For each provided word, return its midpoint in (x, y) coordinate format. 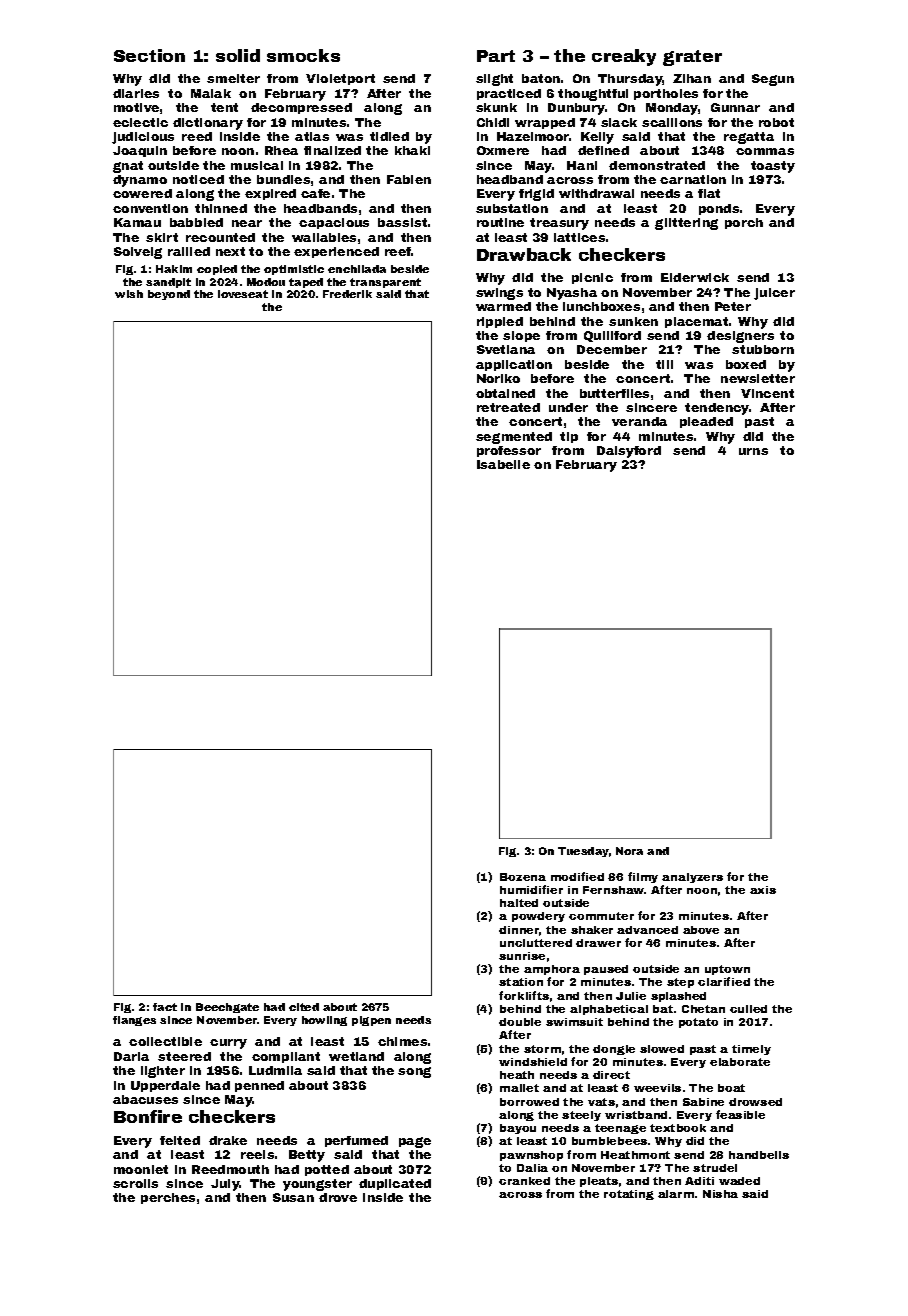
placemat (696, 322)
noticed (198, 179)
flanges (134, 1021)
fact (165, 1007)
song (414, 1072)
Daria (131, 1056)
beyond (169, 295)
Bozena (523, 877)
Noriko (498, 378)
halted (519, 903)
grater (692, 58)
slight (494, 80)
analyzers (692, 878)
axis (763, 890)
